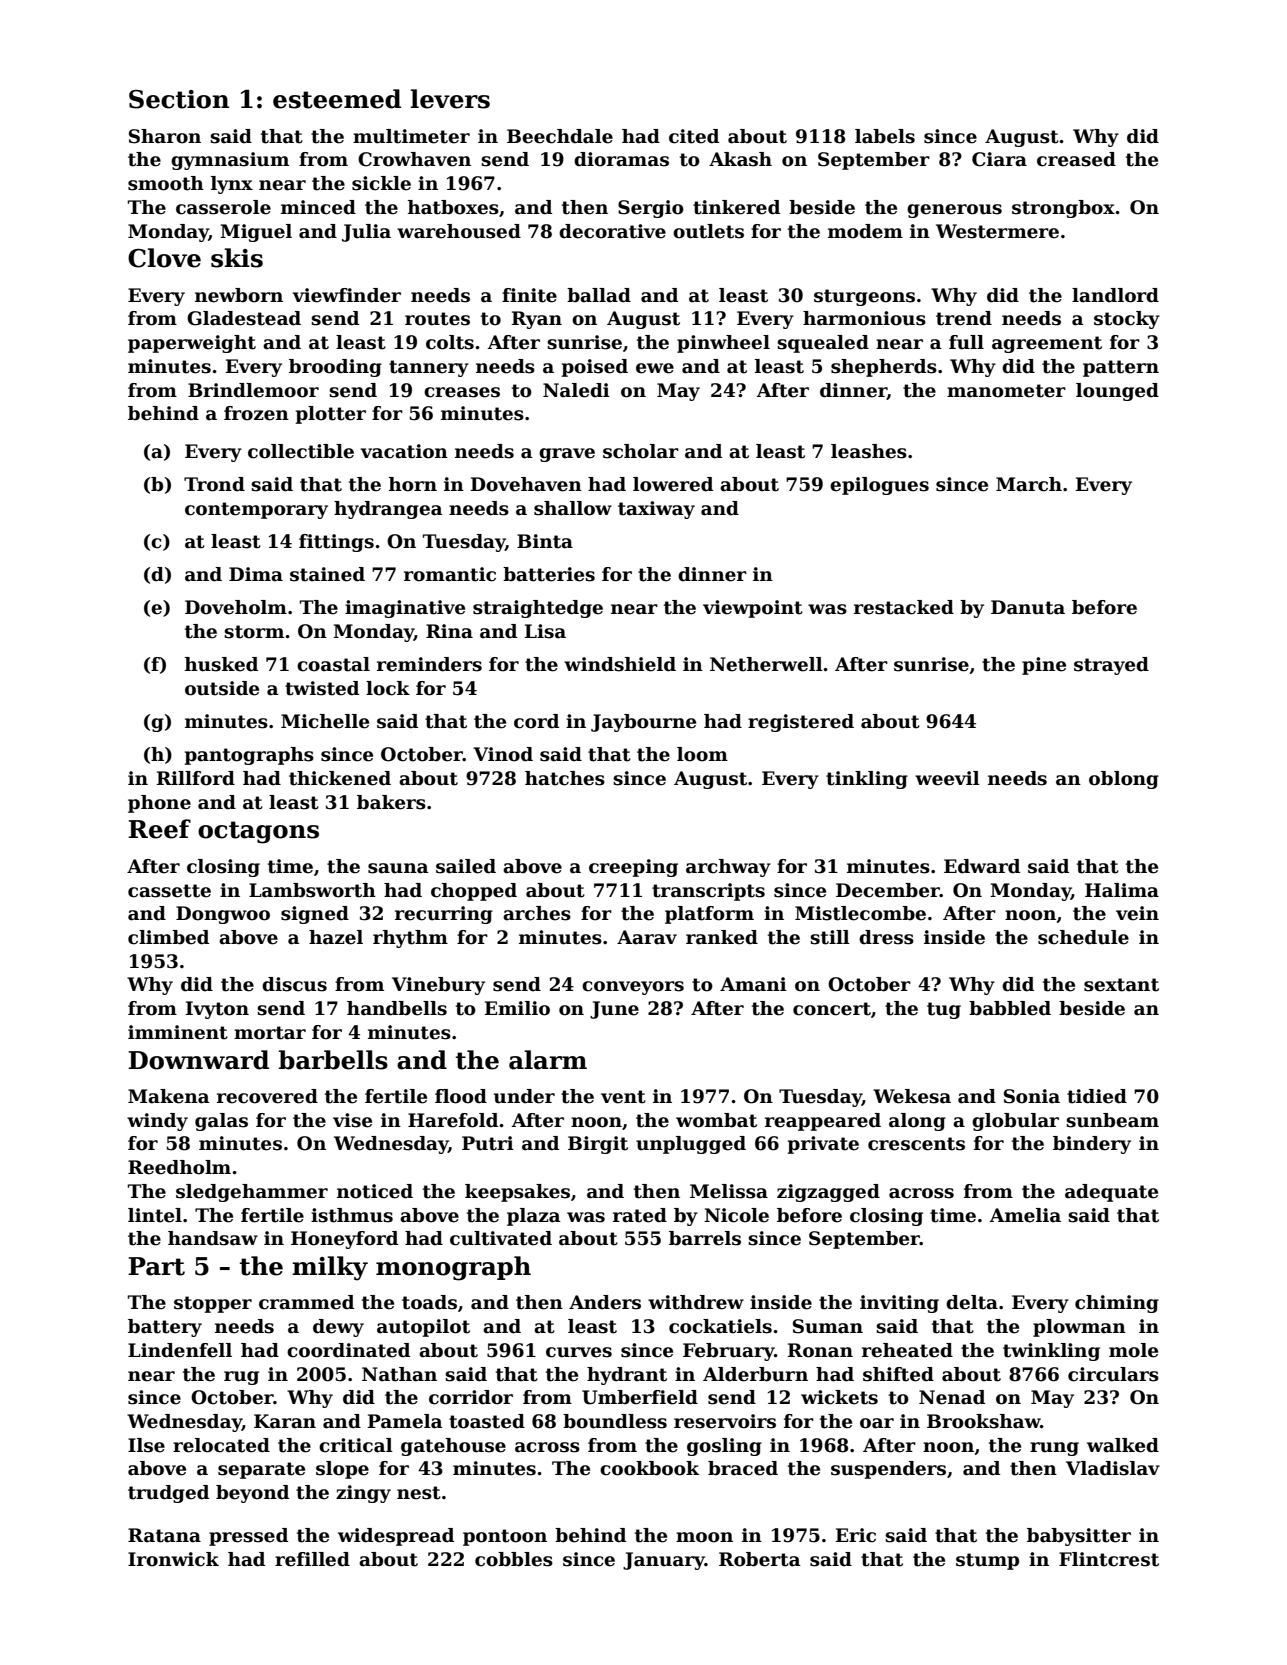 The height and width of the screenshot is (1665, 1287). What do you see at coordinates (999, 159) in the screenshot?
I see `Ciara` at bounding box center [999, 159].
